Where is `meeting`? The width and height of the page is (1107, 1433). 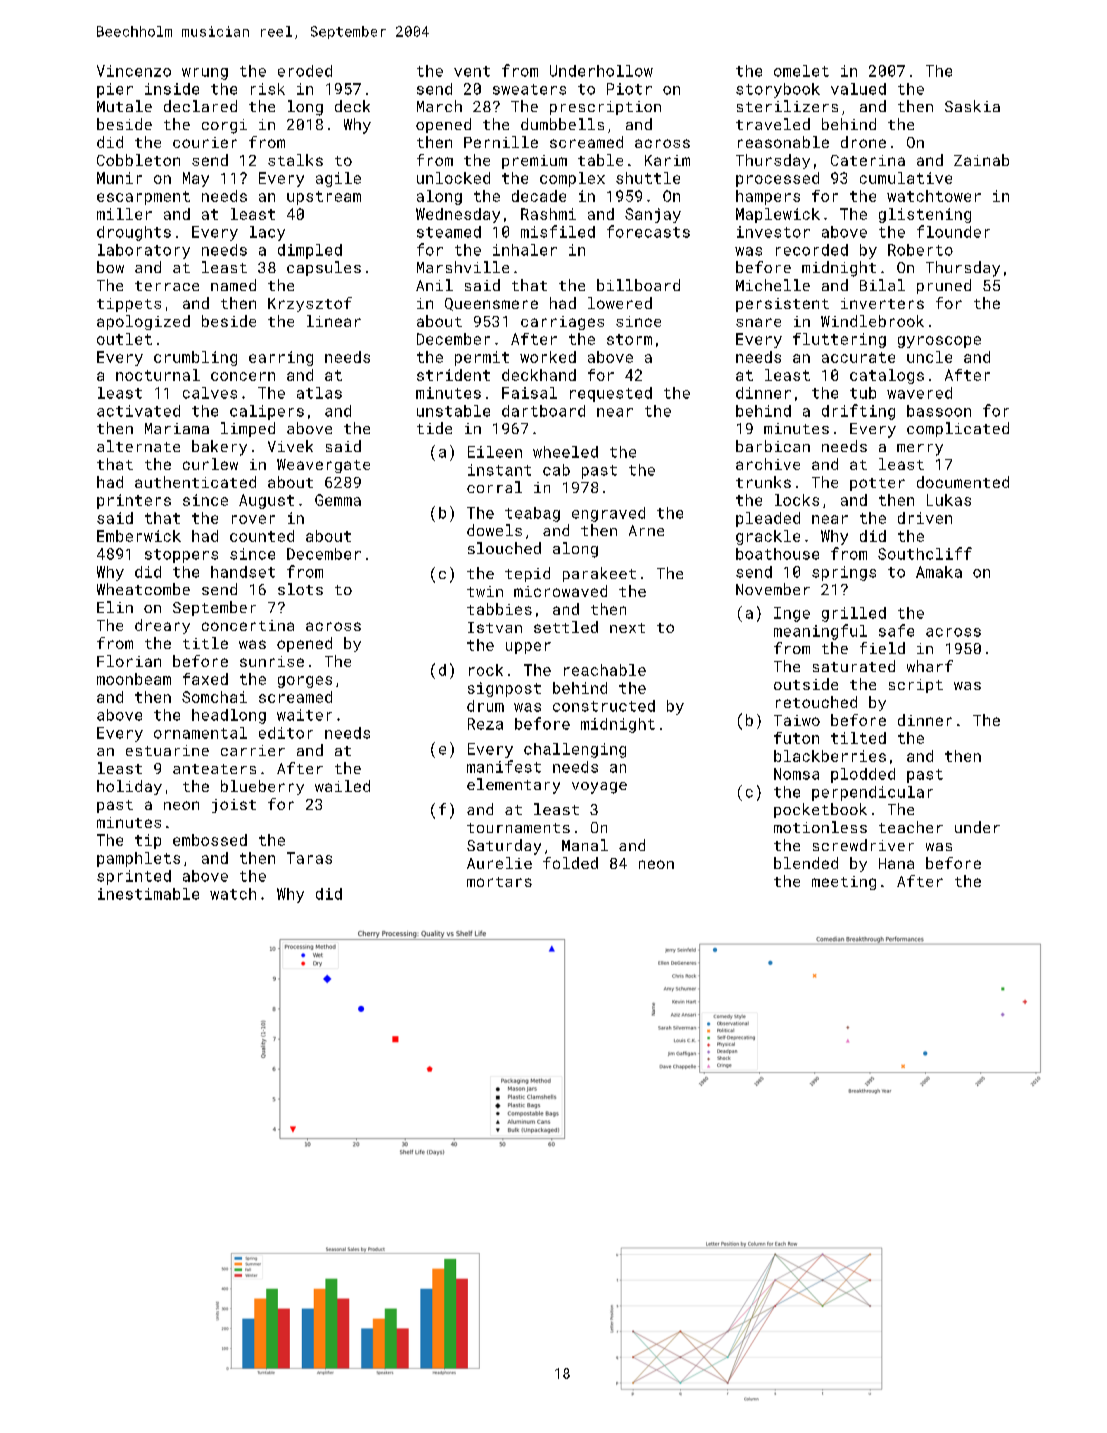
meeting is located at coordinates (844, 883).
